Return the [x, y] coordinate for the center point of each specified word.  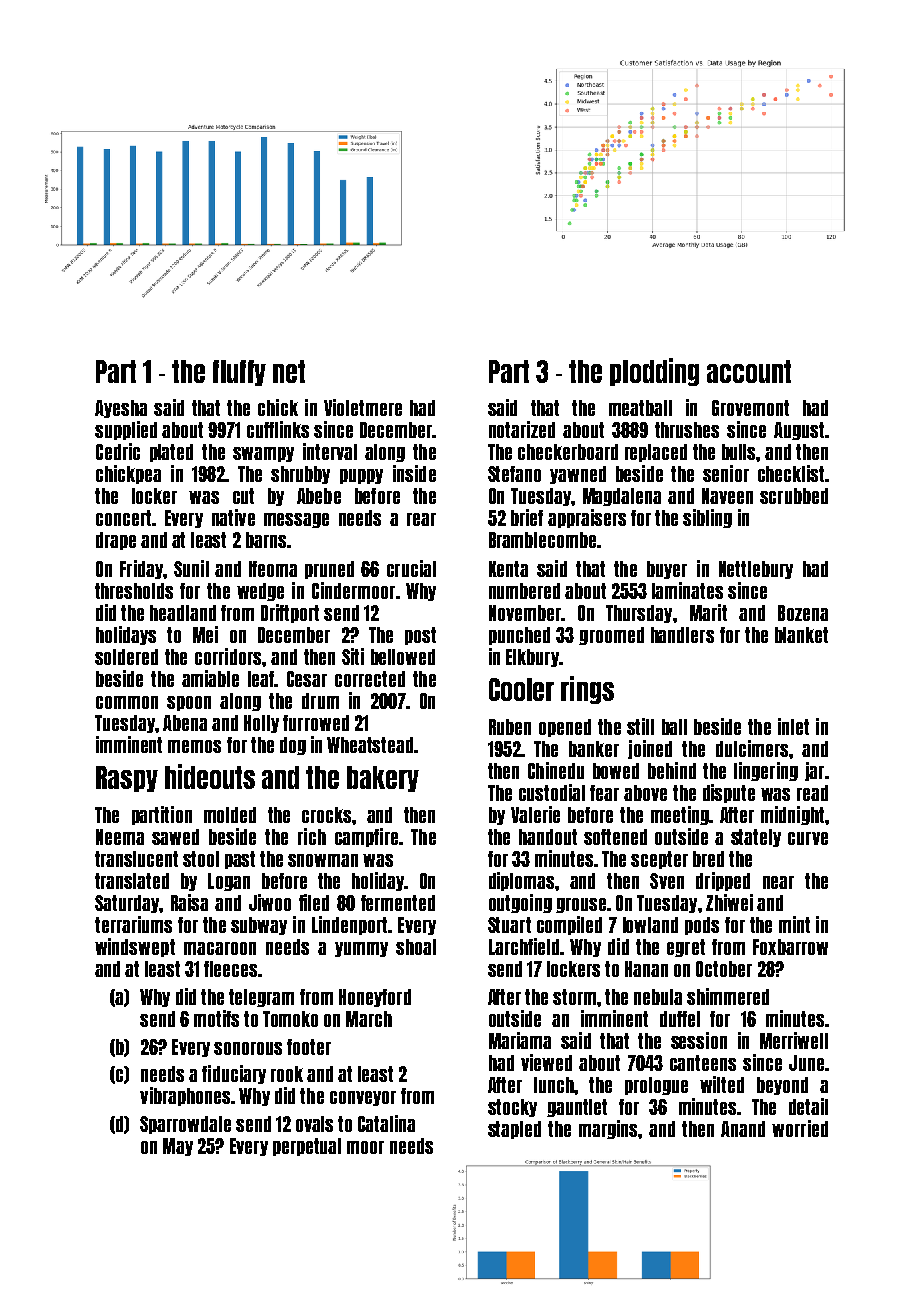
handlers [682, 635]
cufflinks [278, 429]
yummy [361, 949]
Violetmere [363, 407]
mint [794, 924]
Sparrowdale [185, 1125]
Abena [185, 723]
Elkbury [532, 658]
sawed [175, 837]
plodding [654, 372]
